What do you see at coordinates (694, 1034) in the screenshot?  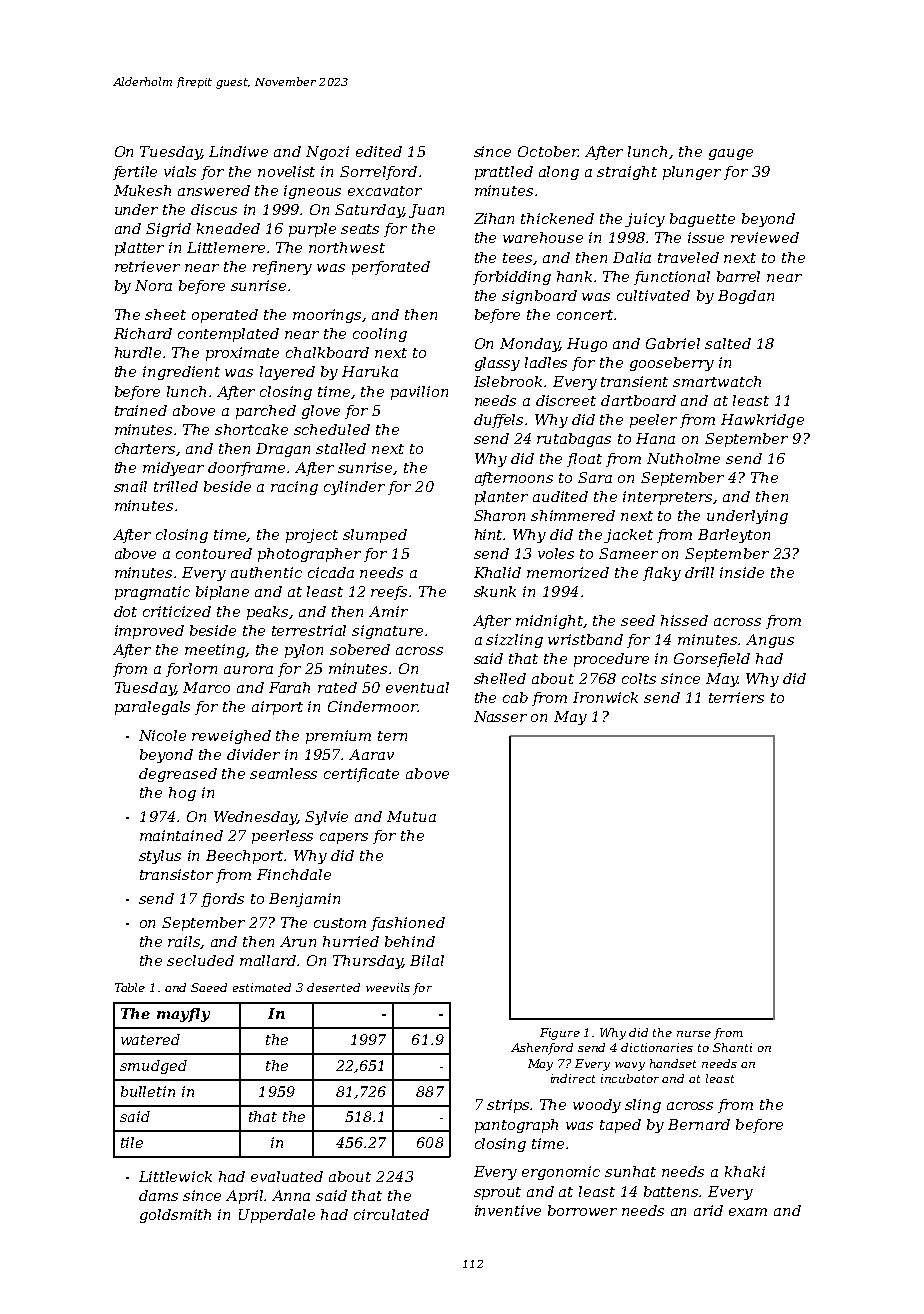 I see `nurse` at bounding box center [694, 1034].
